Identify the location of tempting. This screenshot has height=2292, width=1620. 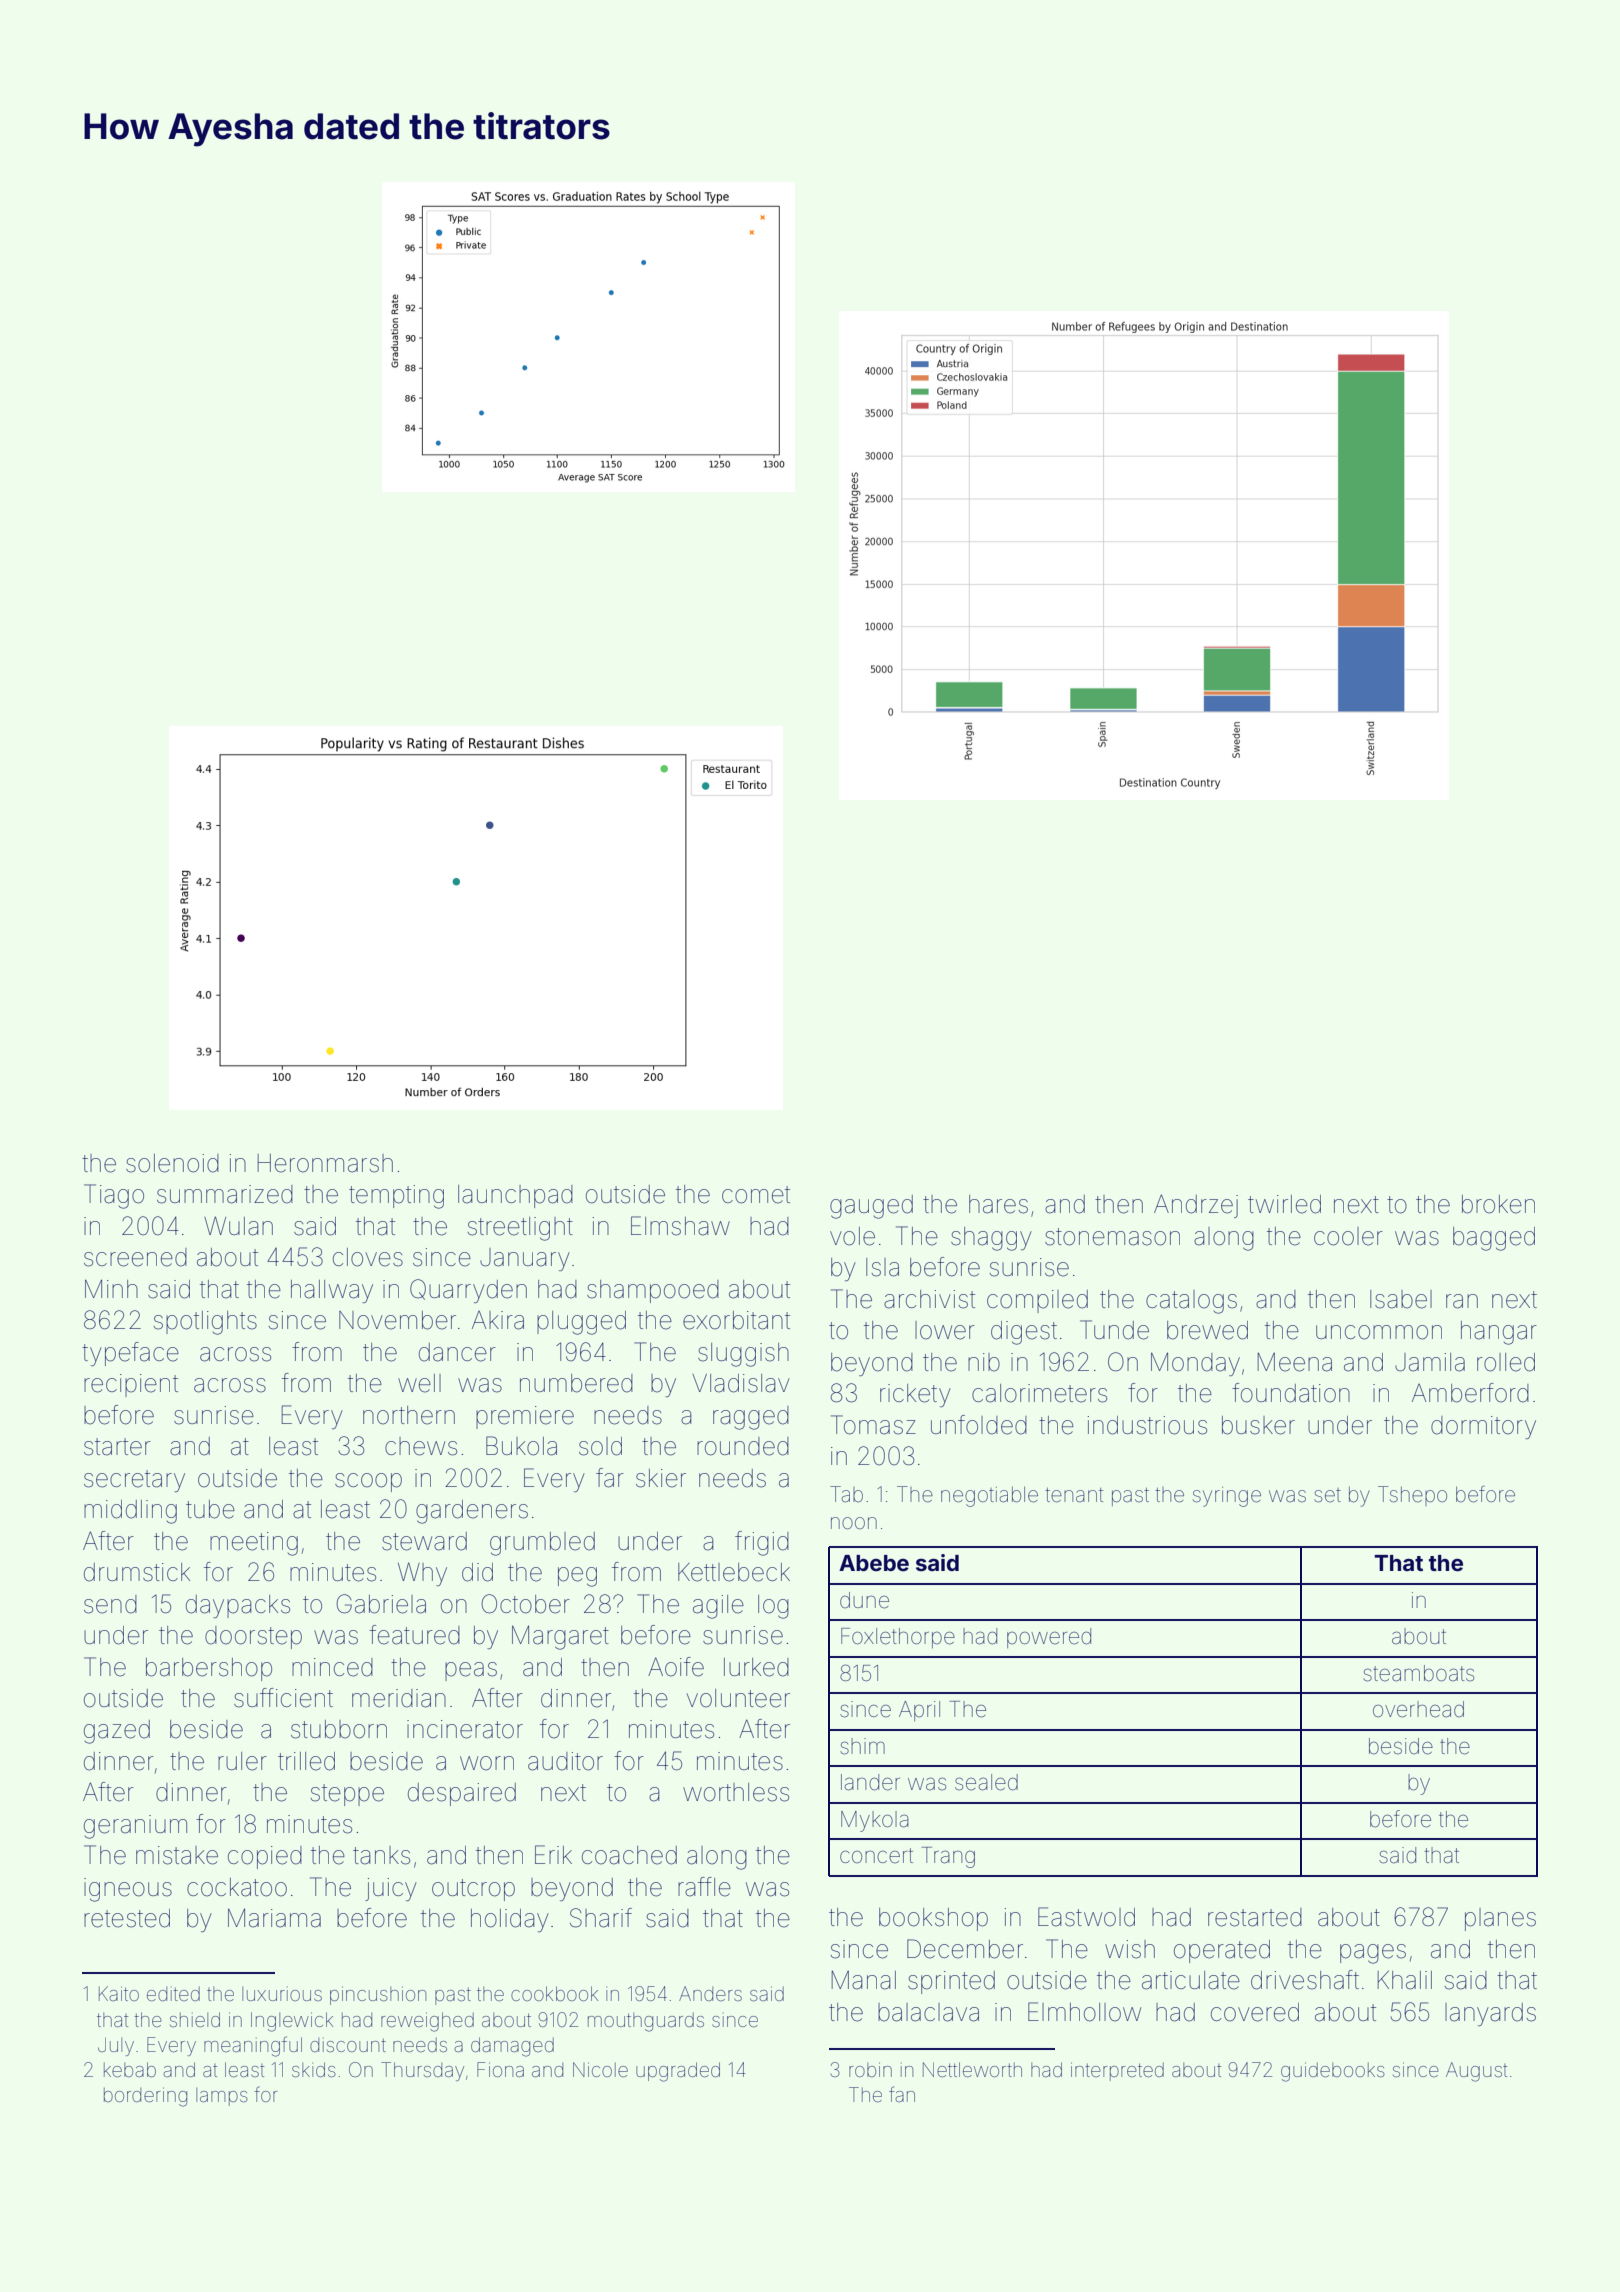
(396, 1197).
